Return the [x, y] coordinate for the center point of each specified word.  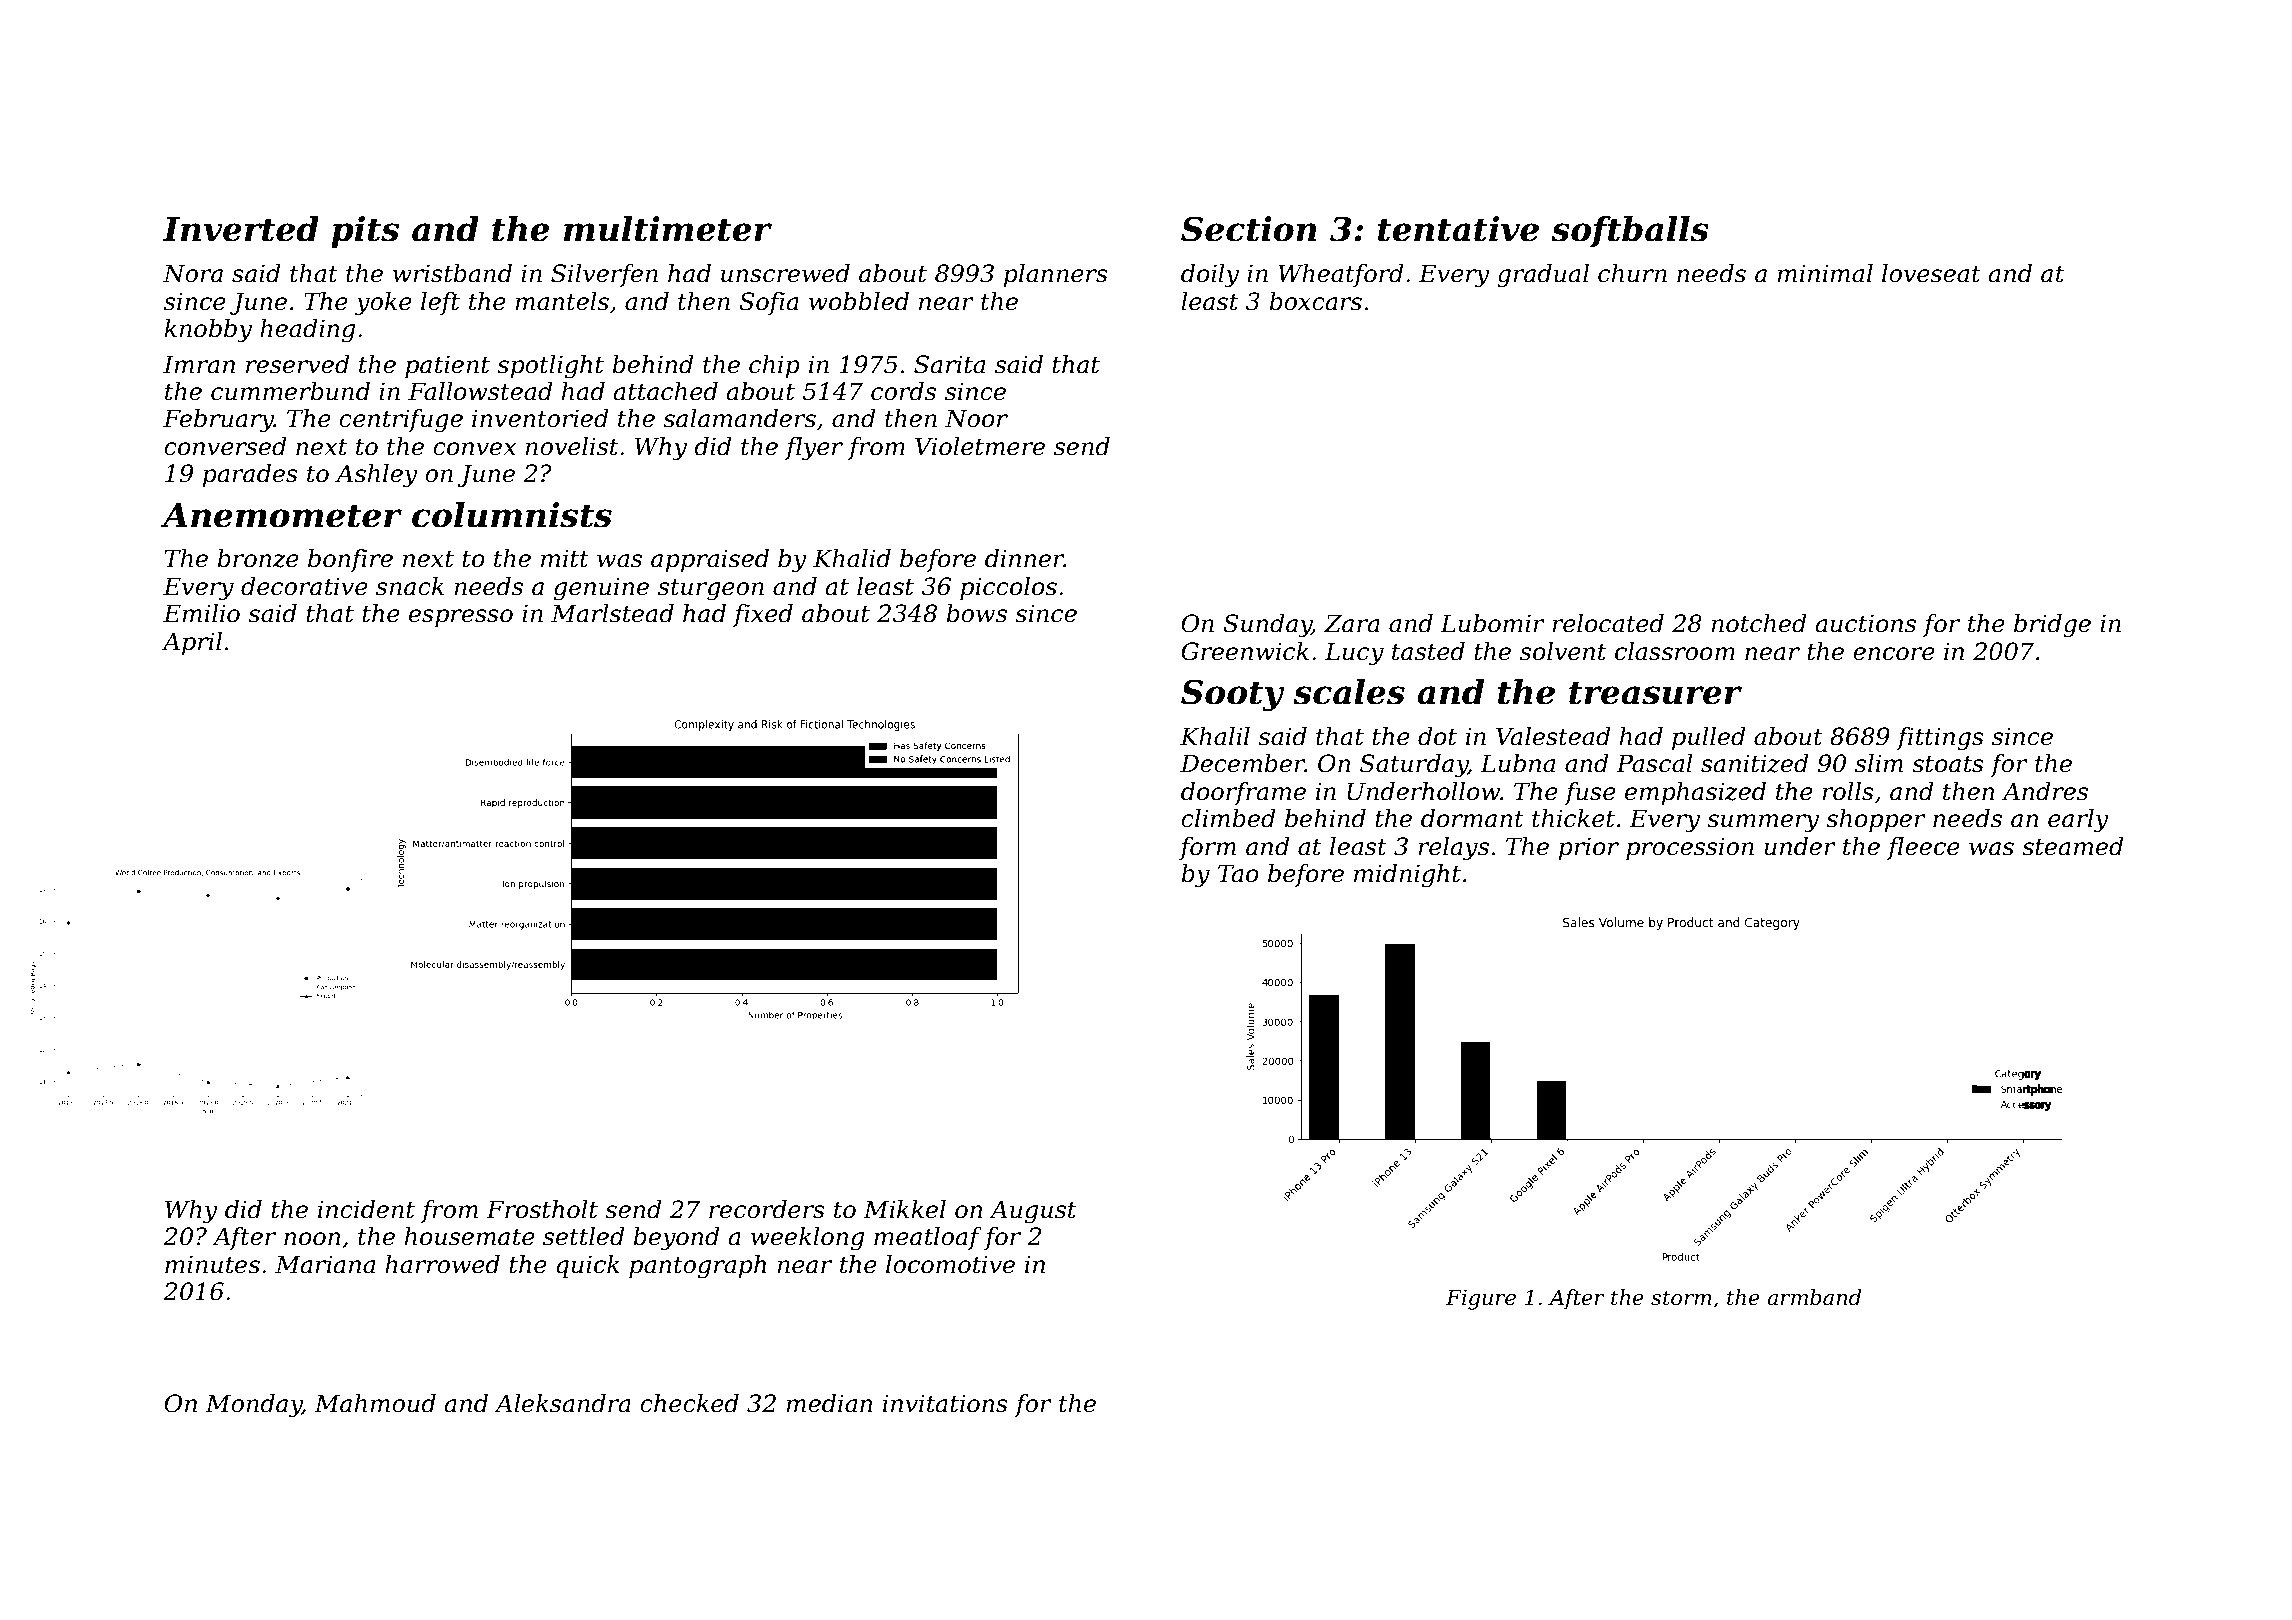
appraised [710, 560]
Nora [193, 273]
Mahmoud [375, 1403]
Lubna [1517, 763]
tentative [1458, 229]
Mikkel [904, 1209]
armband [1814, 1297]
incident [366, 1209]
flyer [814, 449]
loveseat [1931, 273]
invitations [945, 1403]
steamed [2073, 846]
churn [1632, 273]
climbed [1228, 818]
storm [1681, 1298]
